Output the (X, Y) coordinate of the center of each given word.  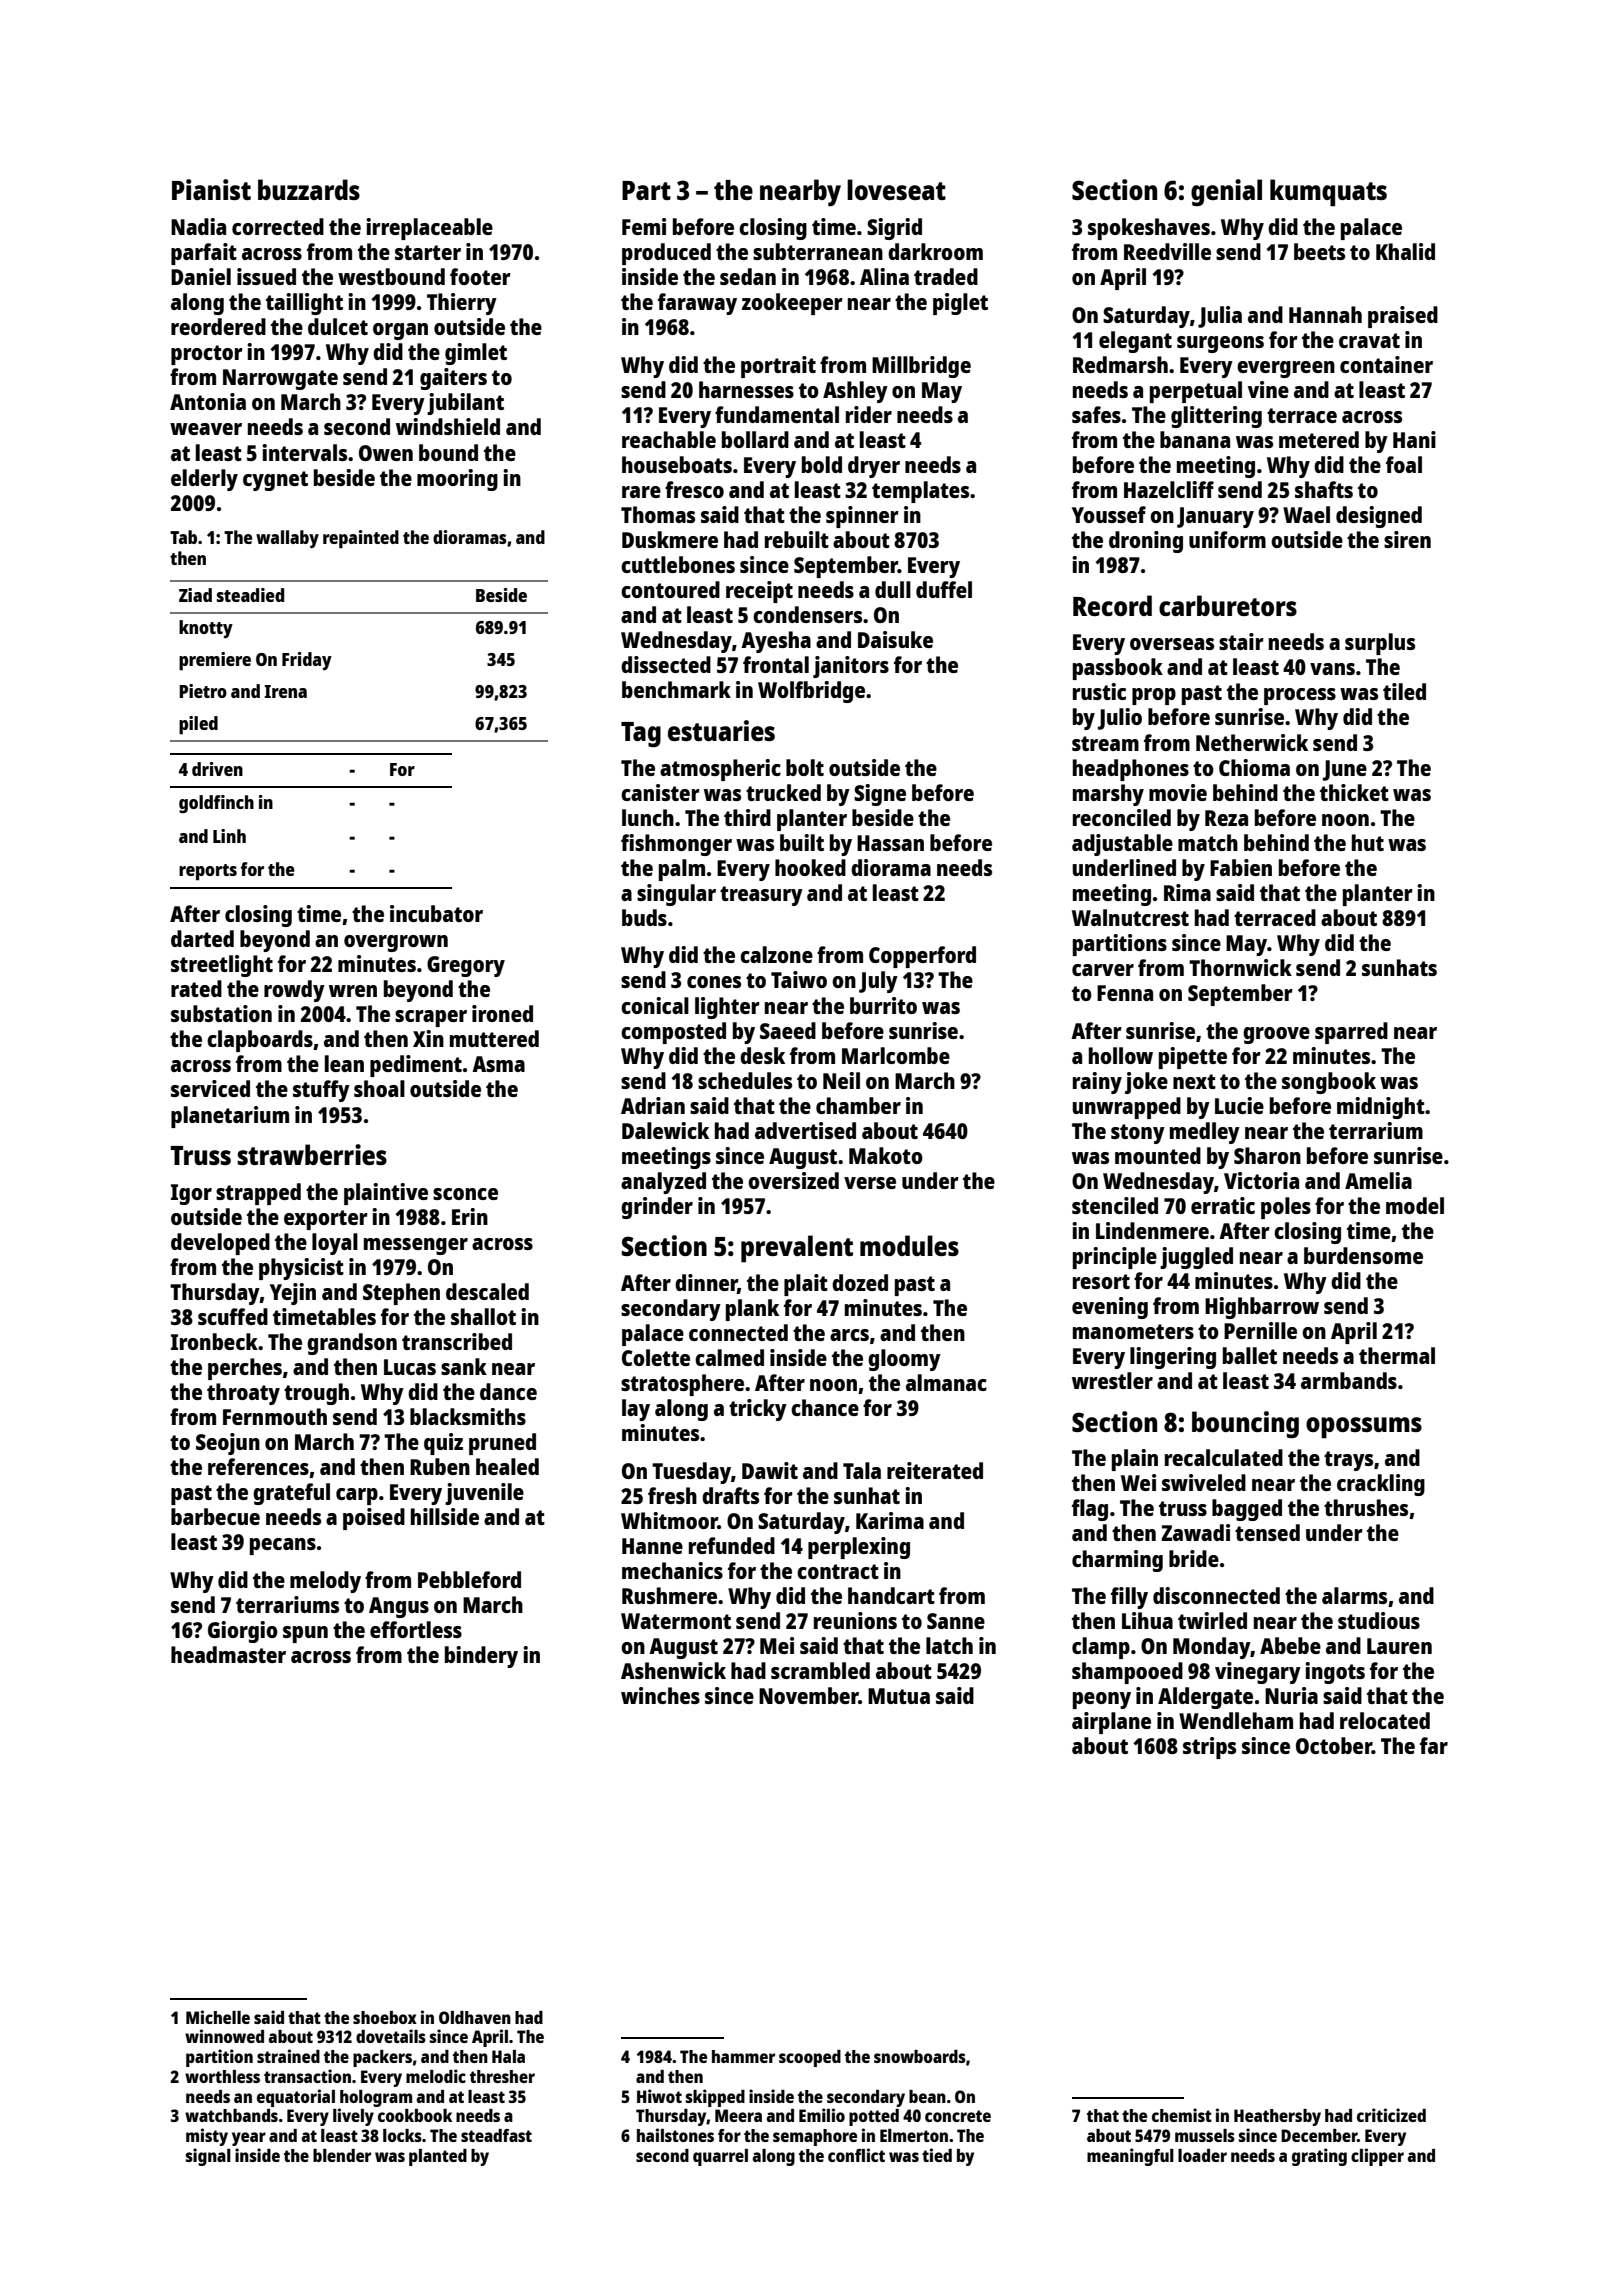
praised (1403, 317)
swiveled (1204, 1482)
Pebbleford (469, 1579)
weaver (206, 429)
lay (636, 1410)
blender (342, 2155)
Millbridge (921, 367)
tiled (1404, 691)
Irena (285, 691)
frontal (776, 664)
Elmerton (914, 2135)
